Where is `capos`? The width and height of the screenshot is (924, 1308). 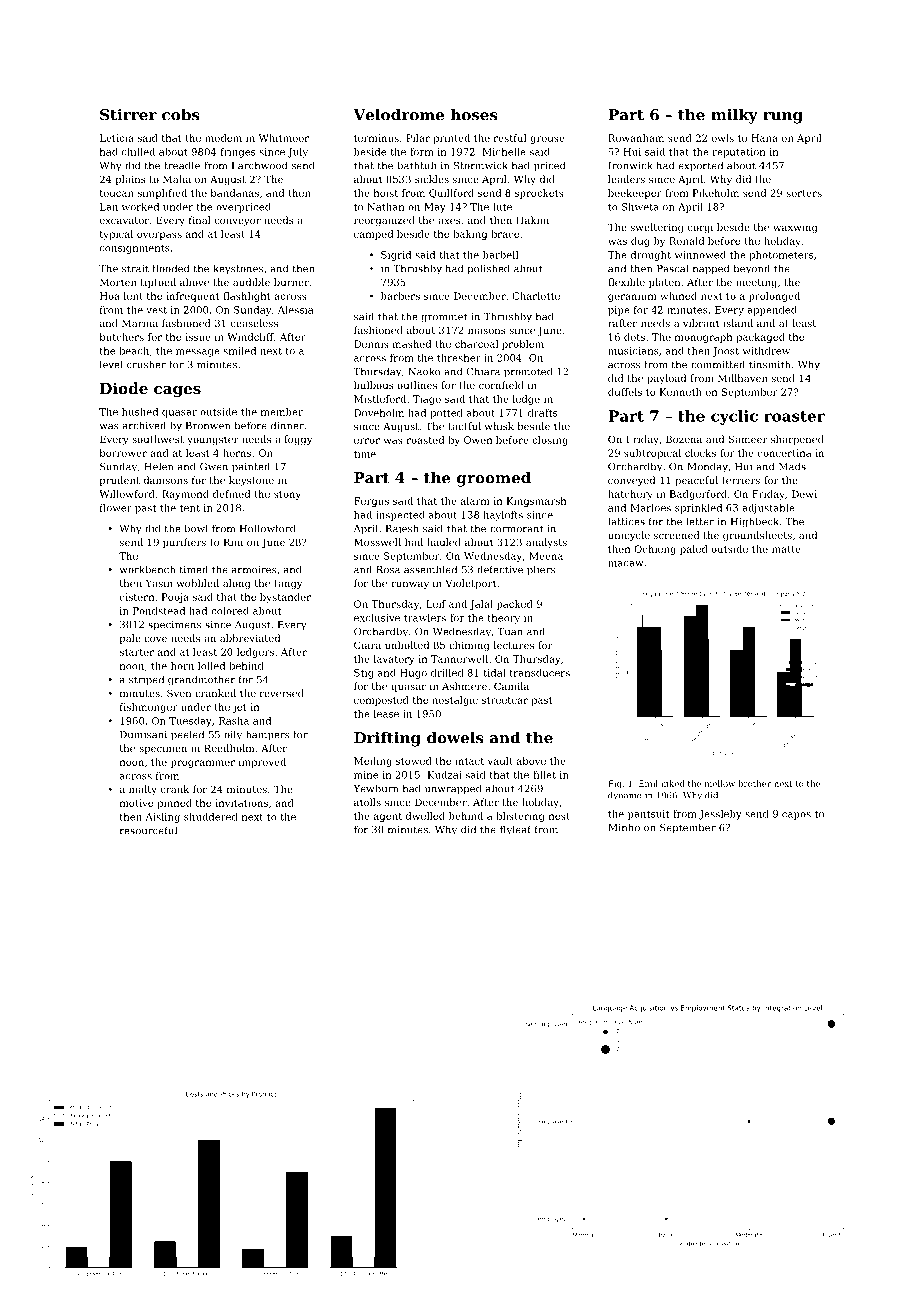
capos is located at coordinates (796, 816).
